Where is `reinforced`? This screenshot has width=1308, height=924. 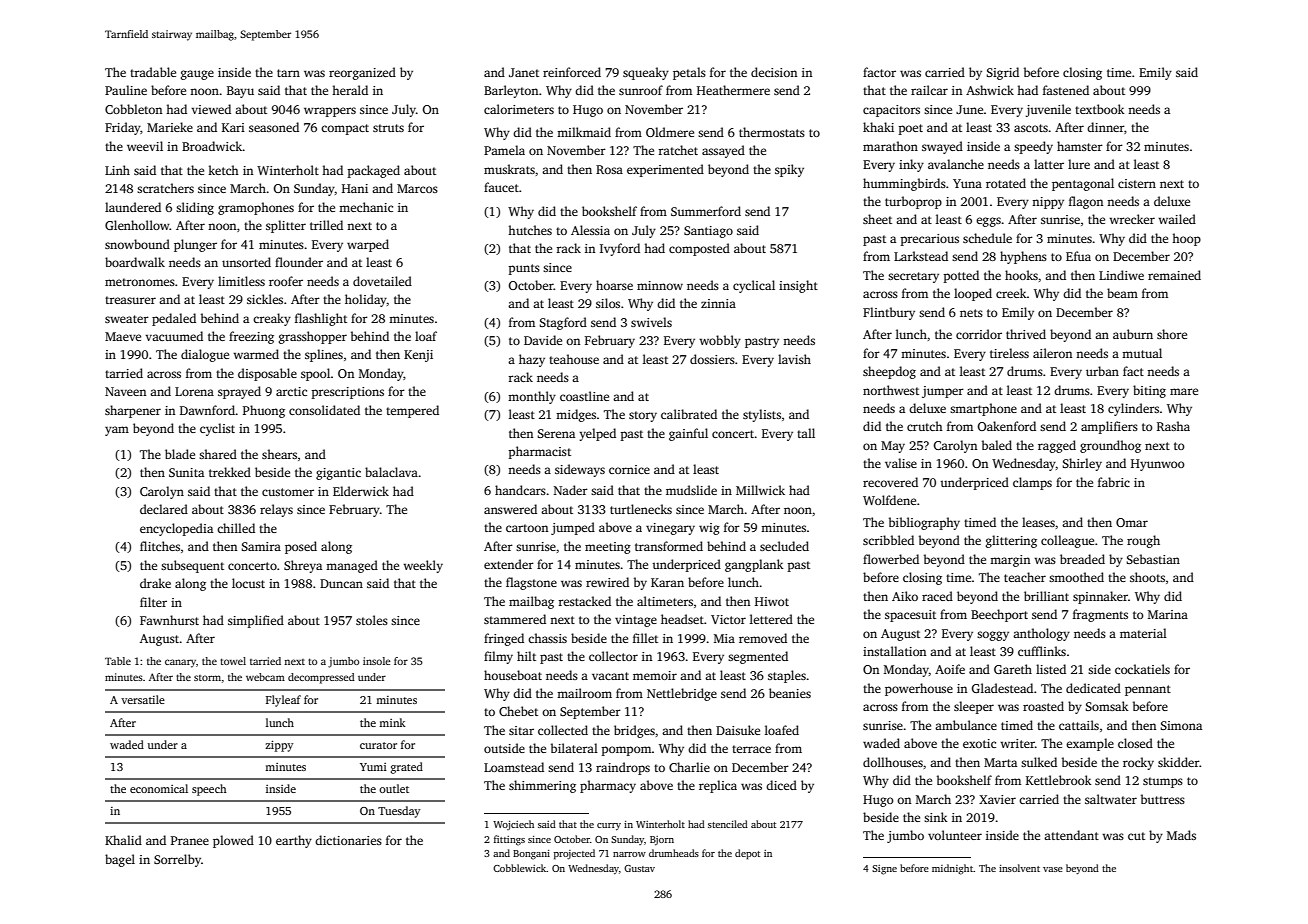 reinforced is located at coordinates (572, 72).
